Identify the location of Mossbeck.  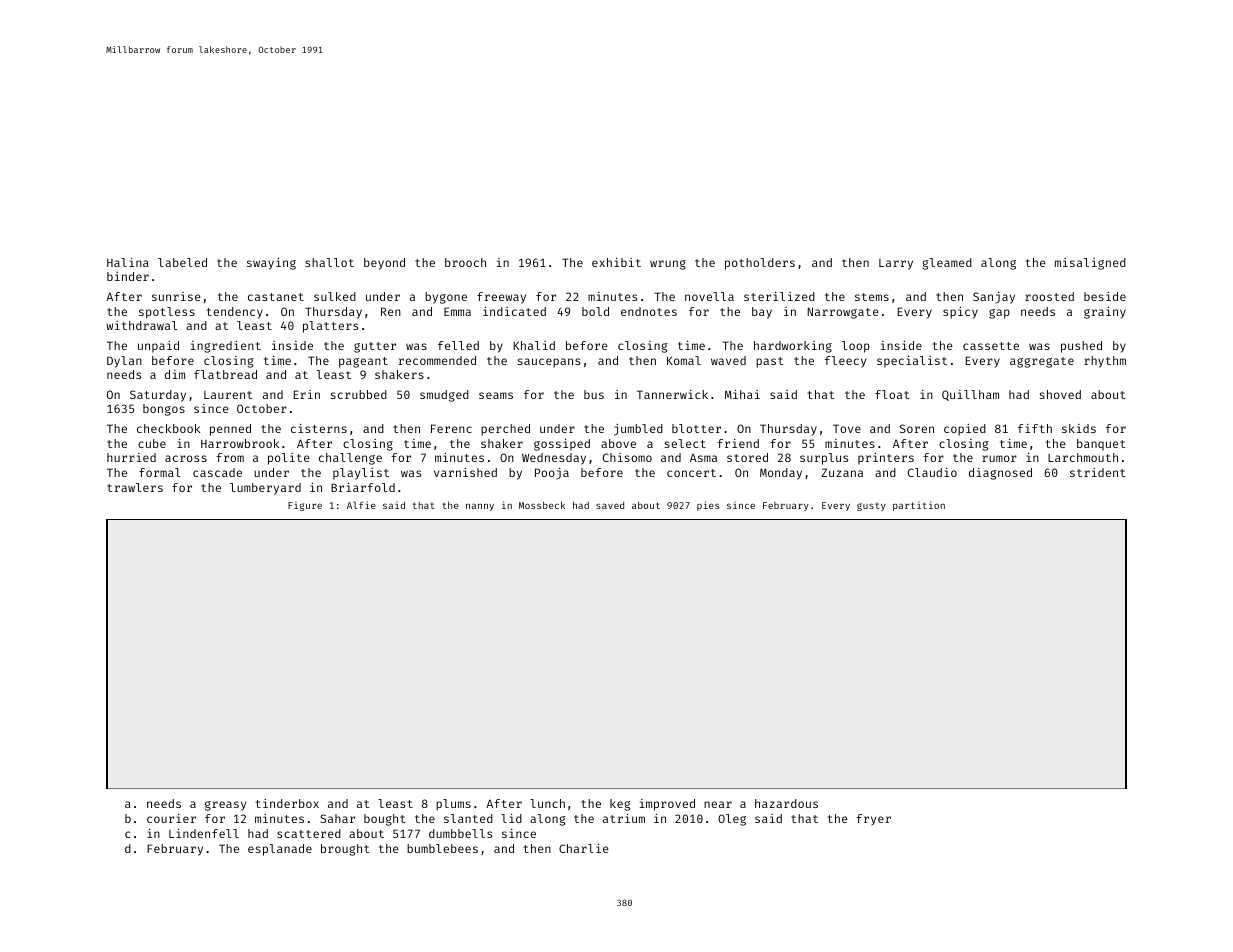
(542, 505).
